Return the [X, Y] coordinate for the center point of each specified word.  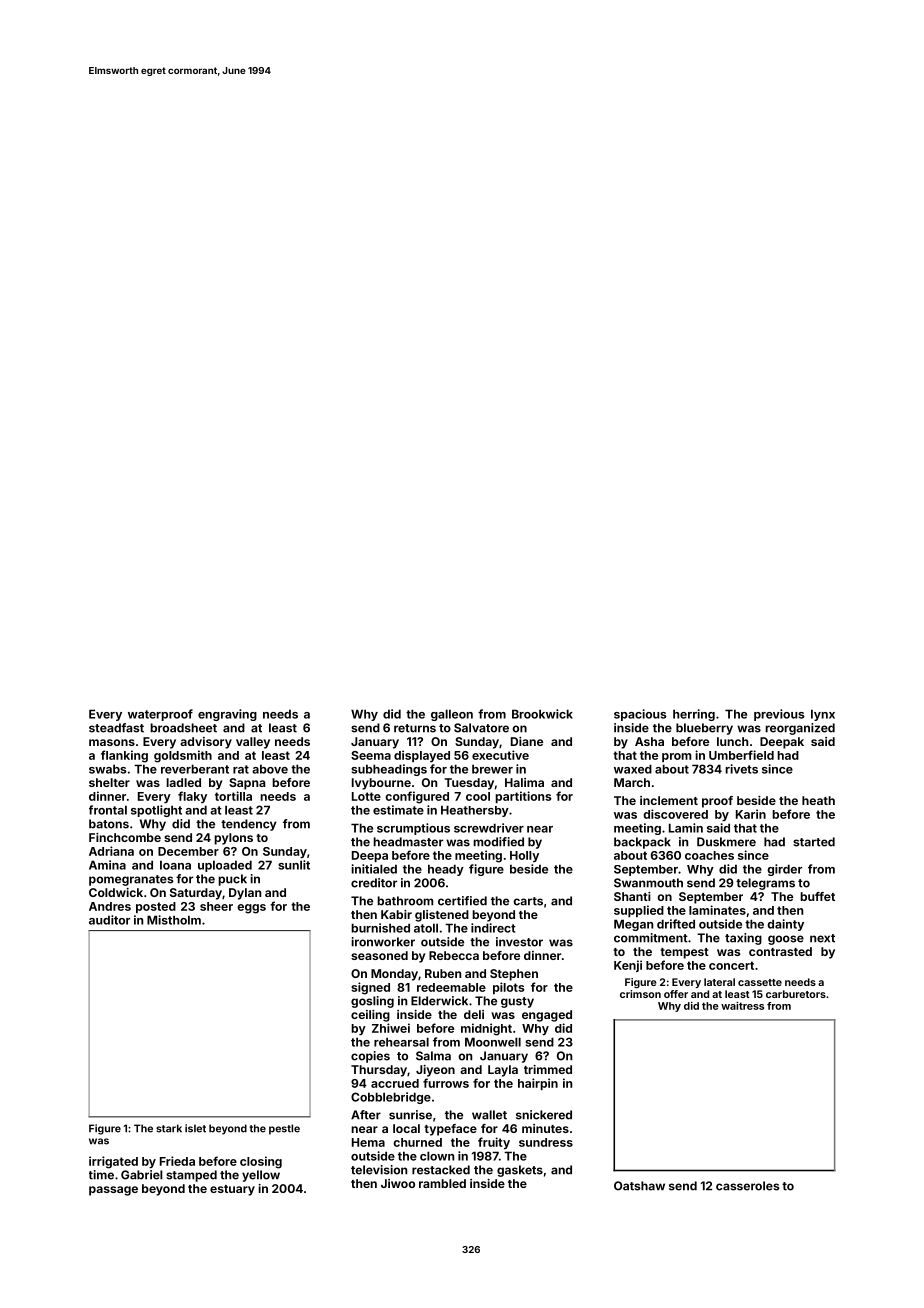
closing [261, 1162]
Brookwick [542, 714]
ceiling [370, 1016]
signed [370, 988]
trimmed [548, 1069]
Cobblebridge [391, 1098]
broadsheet [183, 728]
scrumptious [413, 829]
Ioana [175, 865]
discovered [675, 814]
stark [169, 1128]
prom [676, 757]
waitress [742, 1006]
